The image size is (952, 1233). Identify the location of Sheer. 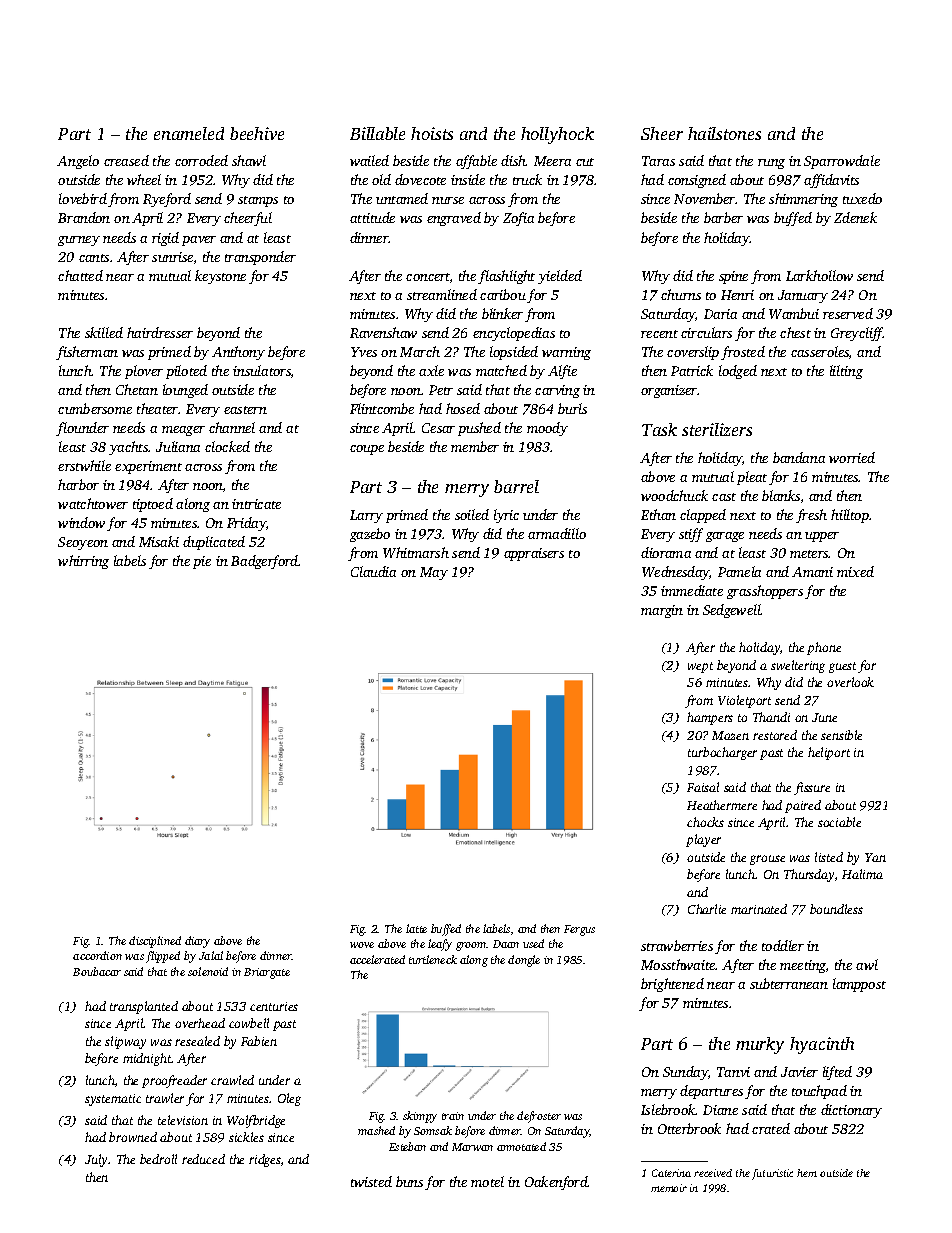
(662, 133).
